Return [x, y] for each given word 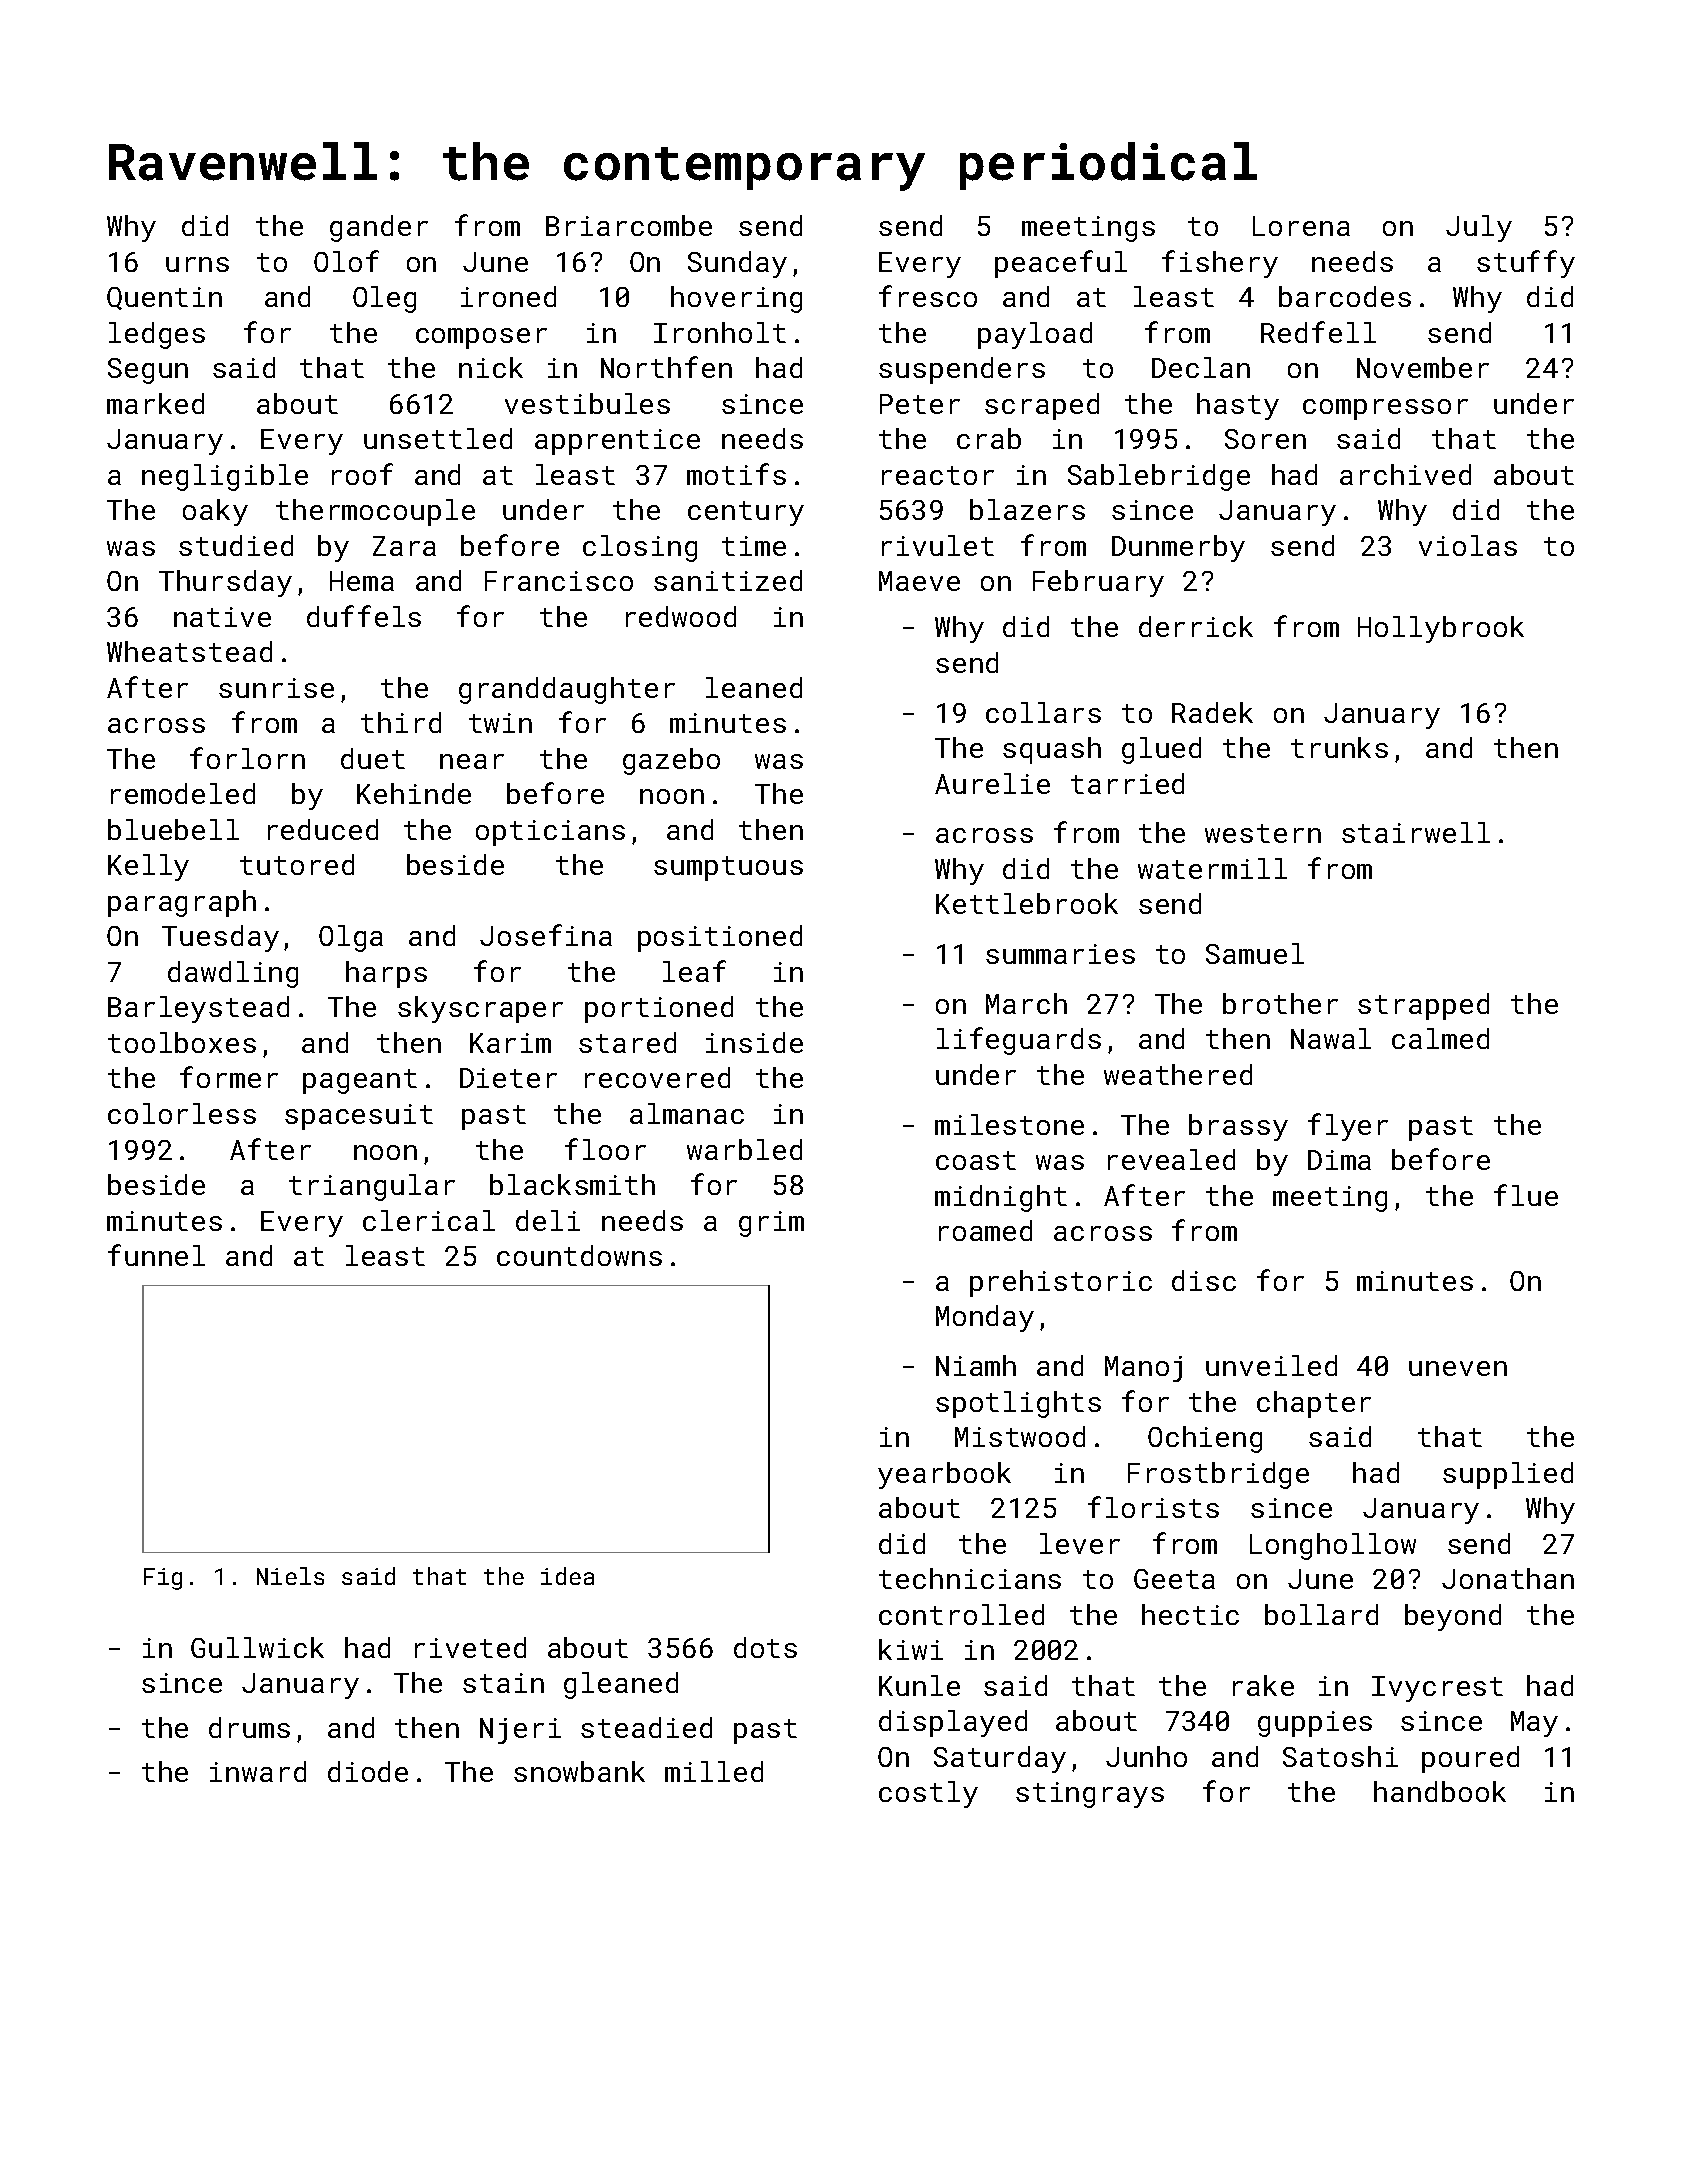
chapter [1314, 1404]
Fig [163, 1579]
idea [567, 1576]
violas [1468, 545]
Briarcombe [629, 225]
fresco [928, 296]
